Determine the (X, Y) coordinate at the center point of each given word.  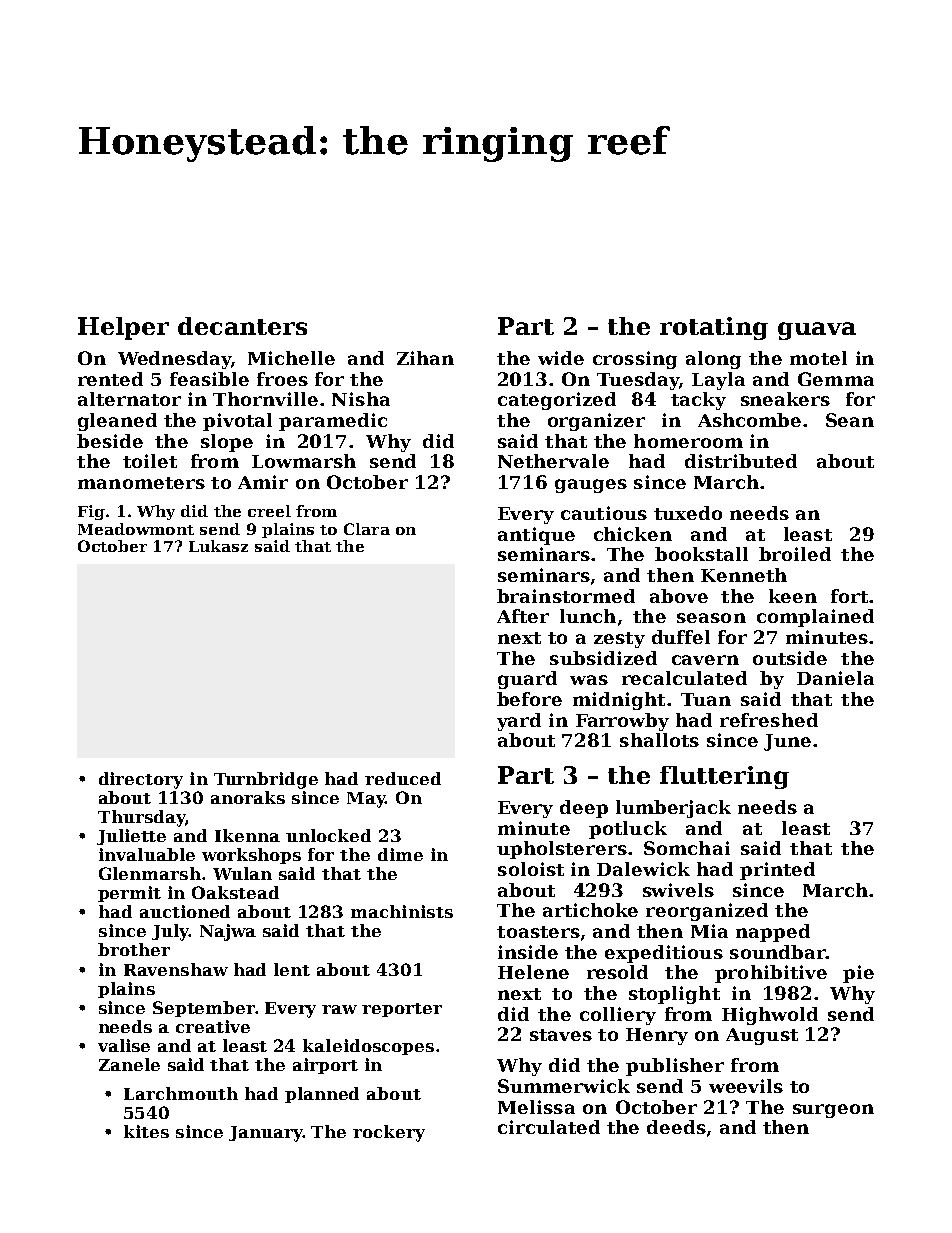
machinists (402, 911)
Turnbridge (266, 780)
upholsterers (562, 850)
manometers (141, 483)
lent (292, 969)
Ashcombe (749, 420)
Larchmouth (181, 1093)
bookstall (701, 554)
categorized (557, 401)
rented (110, 379)
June (787, 742)
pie (858, 974)
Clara (367, 529)
